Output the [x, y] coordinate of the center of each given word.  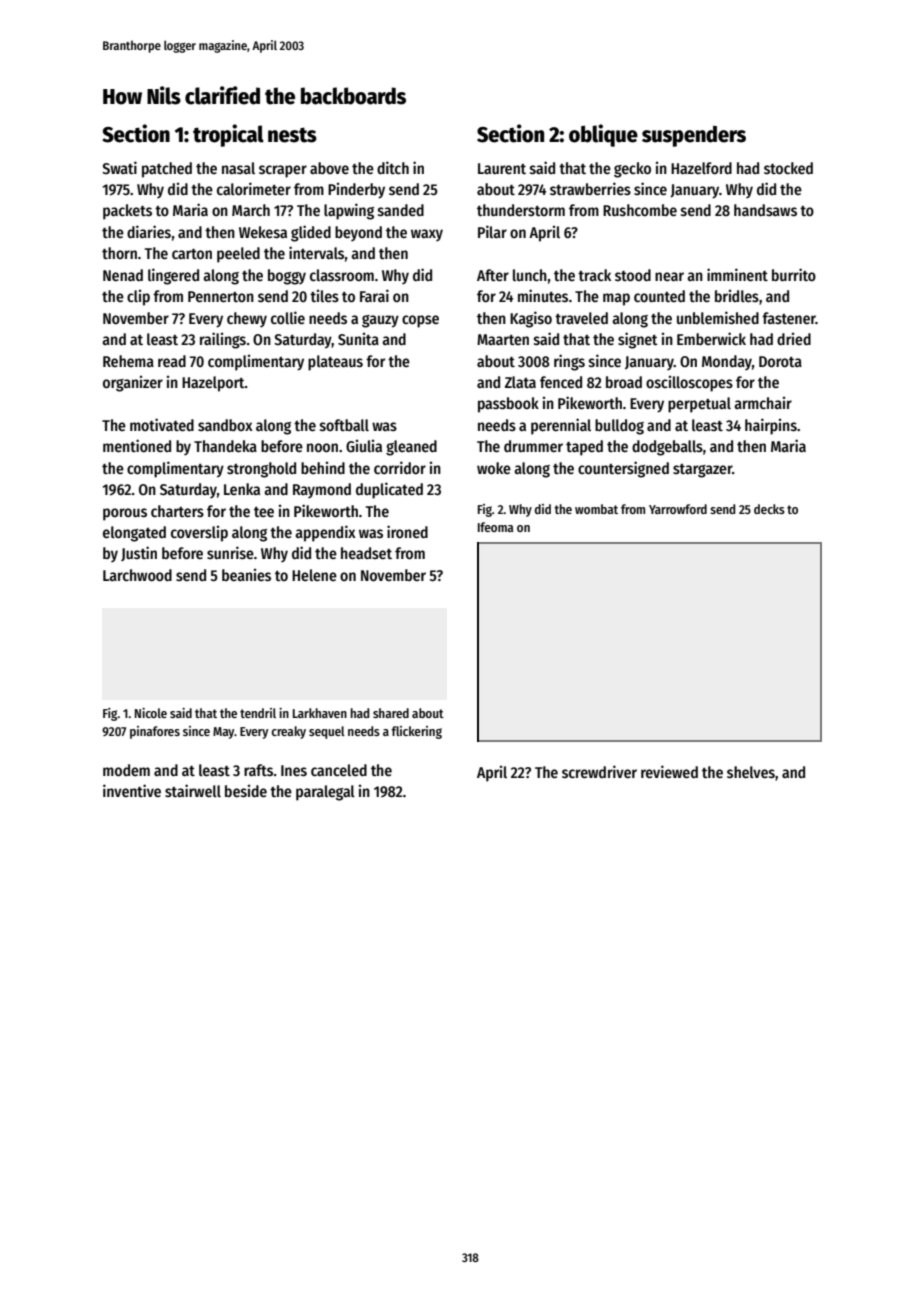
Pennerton [221, 297]
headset [366, 553]
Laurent [502, 168]
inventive [132, 790]
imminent [737, 275]
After [493, 275]
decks [769, 509]
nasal [238, 168]
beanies [246, 575]
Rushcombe [640, 210]
